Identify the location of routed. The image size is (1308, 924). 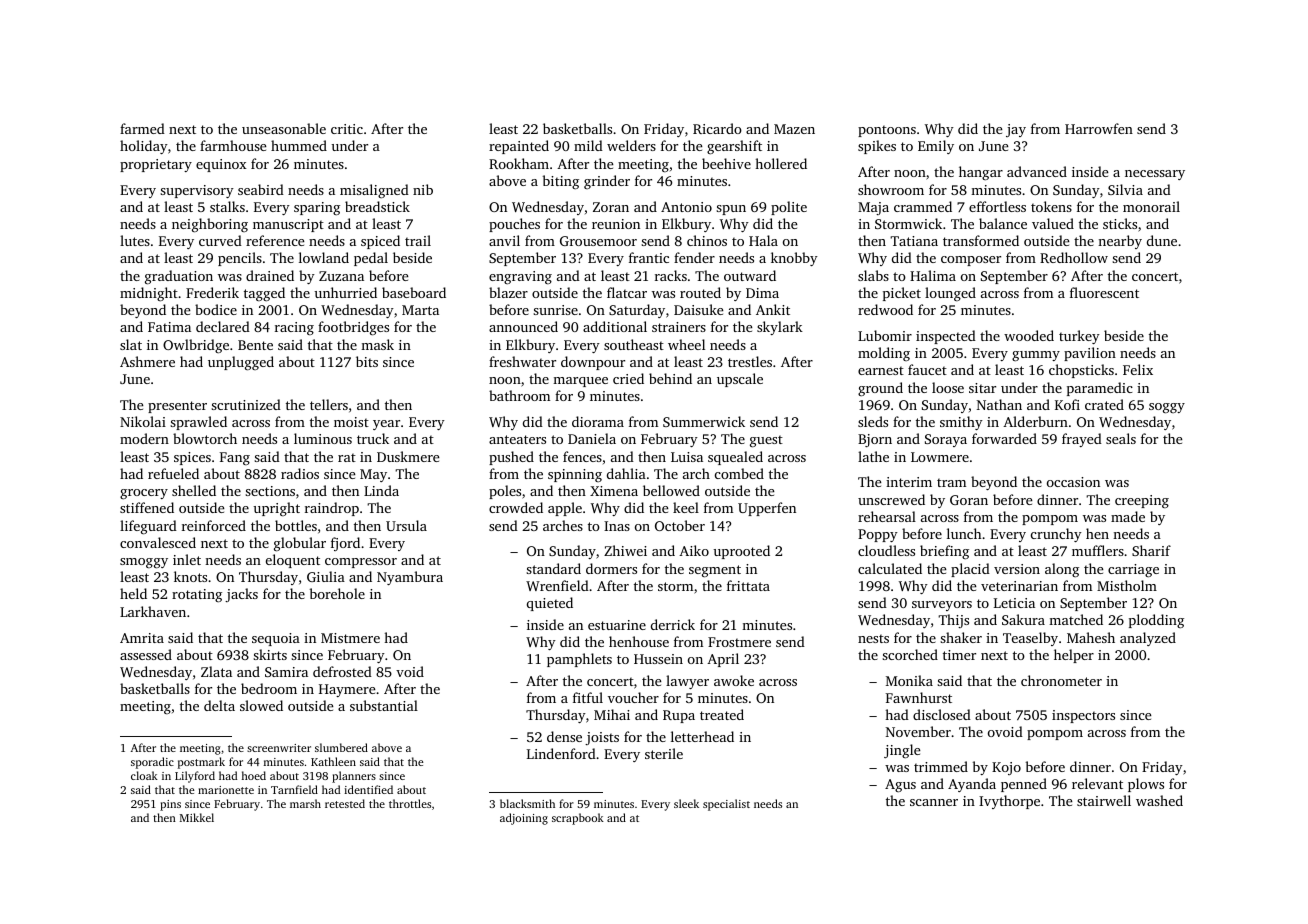
(700, 292).
